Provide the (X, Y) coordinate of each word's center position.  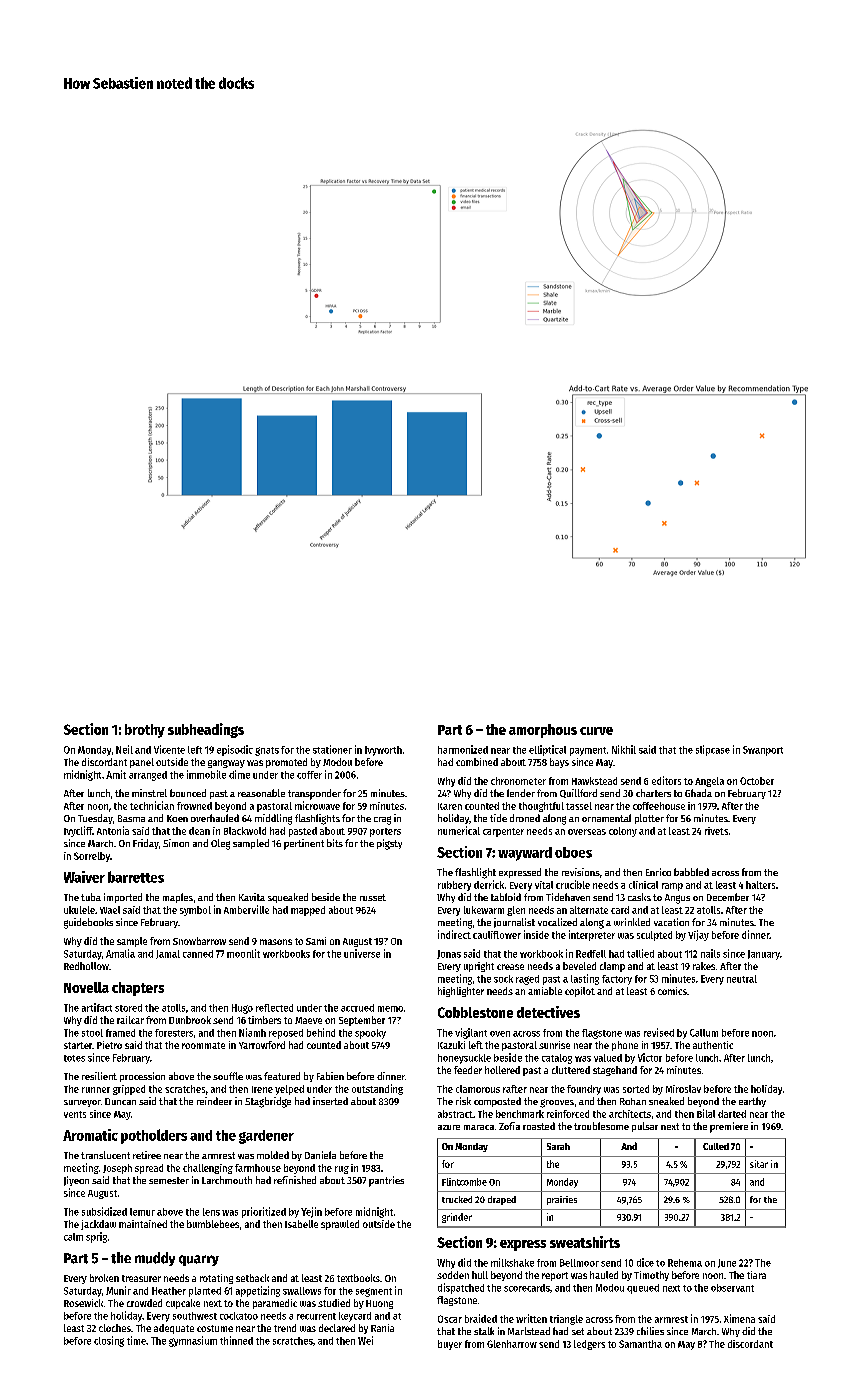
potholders (154, 1136)
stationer (332, 749)
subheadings (206, 730)
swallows (302, 1291)
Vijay (698, 935)
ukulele (79, 910)
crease (510, 967)
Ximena (739, 1318)
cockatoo (239, 1316)
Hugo (242, 1009)
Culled (716, 1146)
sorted (636, 1089)
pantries (386, 1181)
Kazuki (451, 1045)
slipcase (713, 750)
